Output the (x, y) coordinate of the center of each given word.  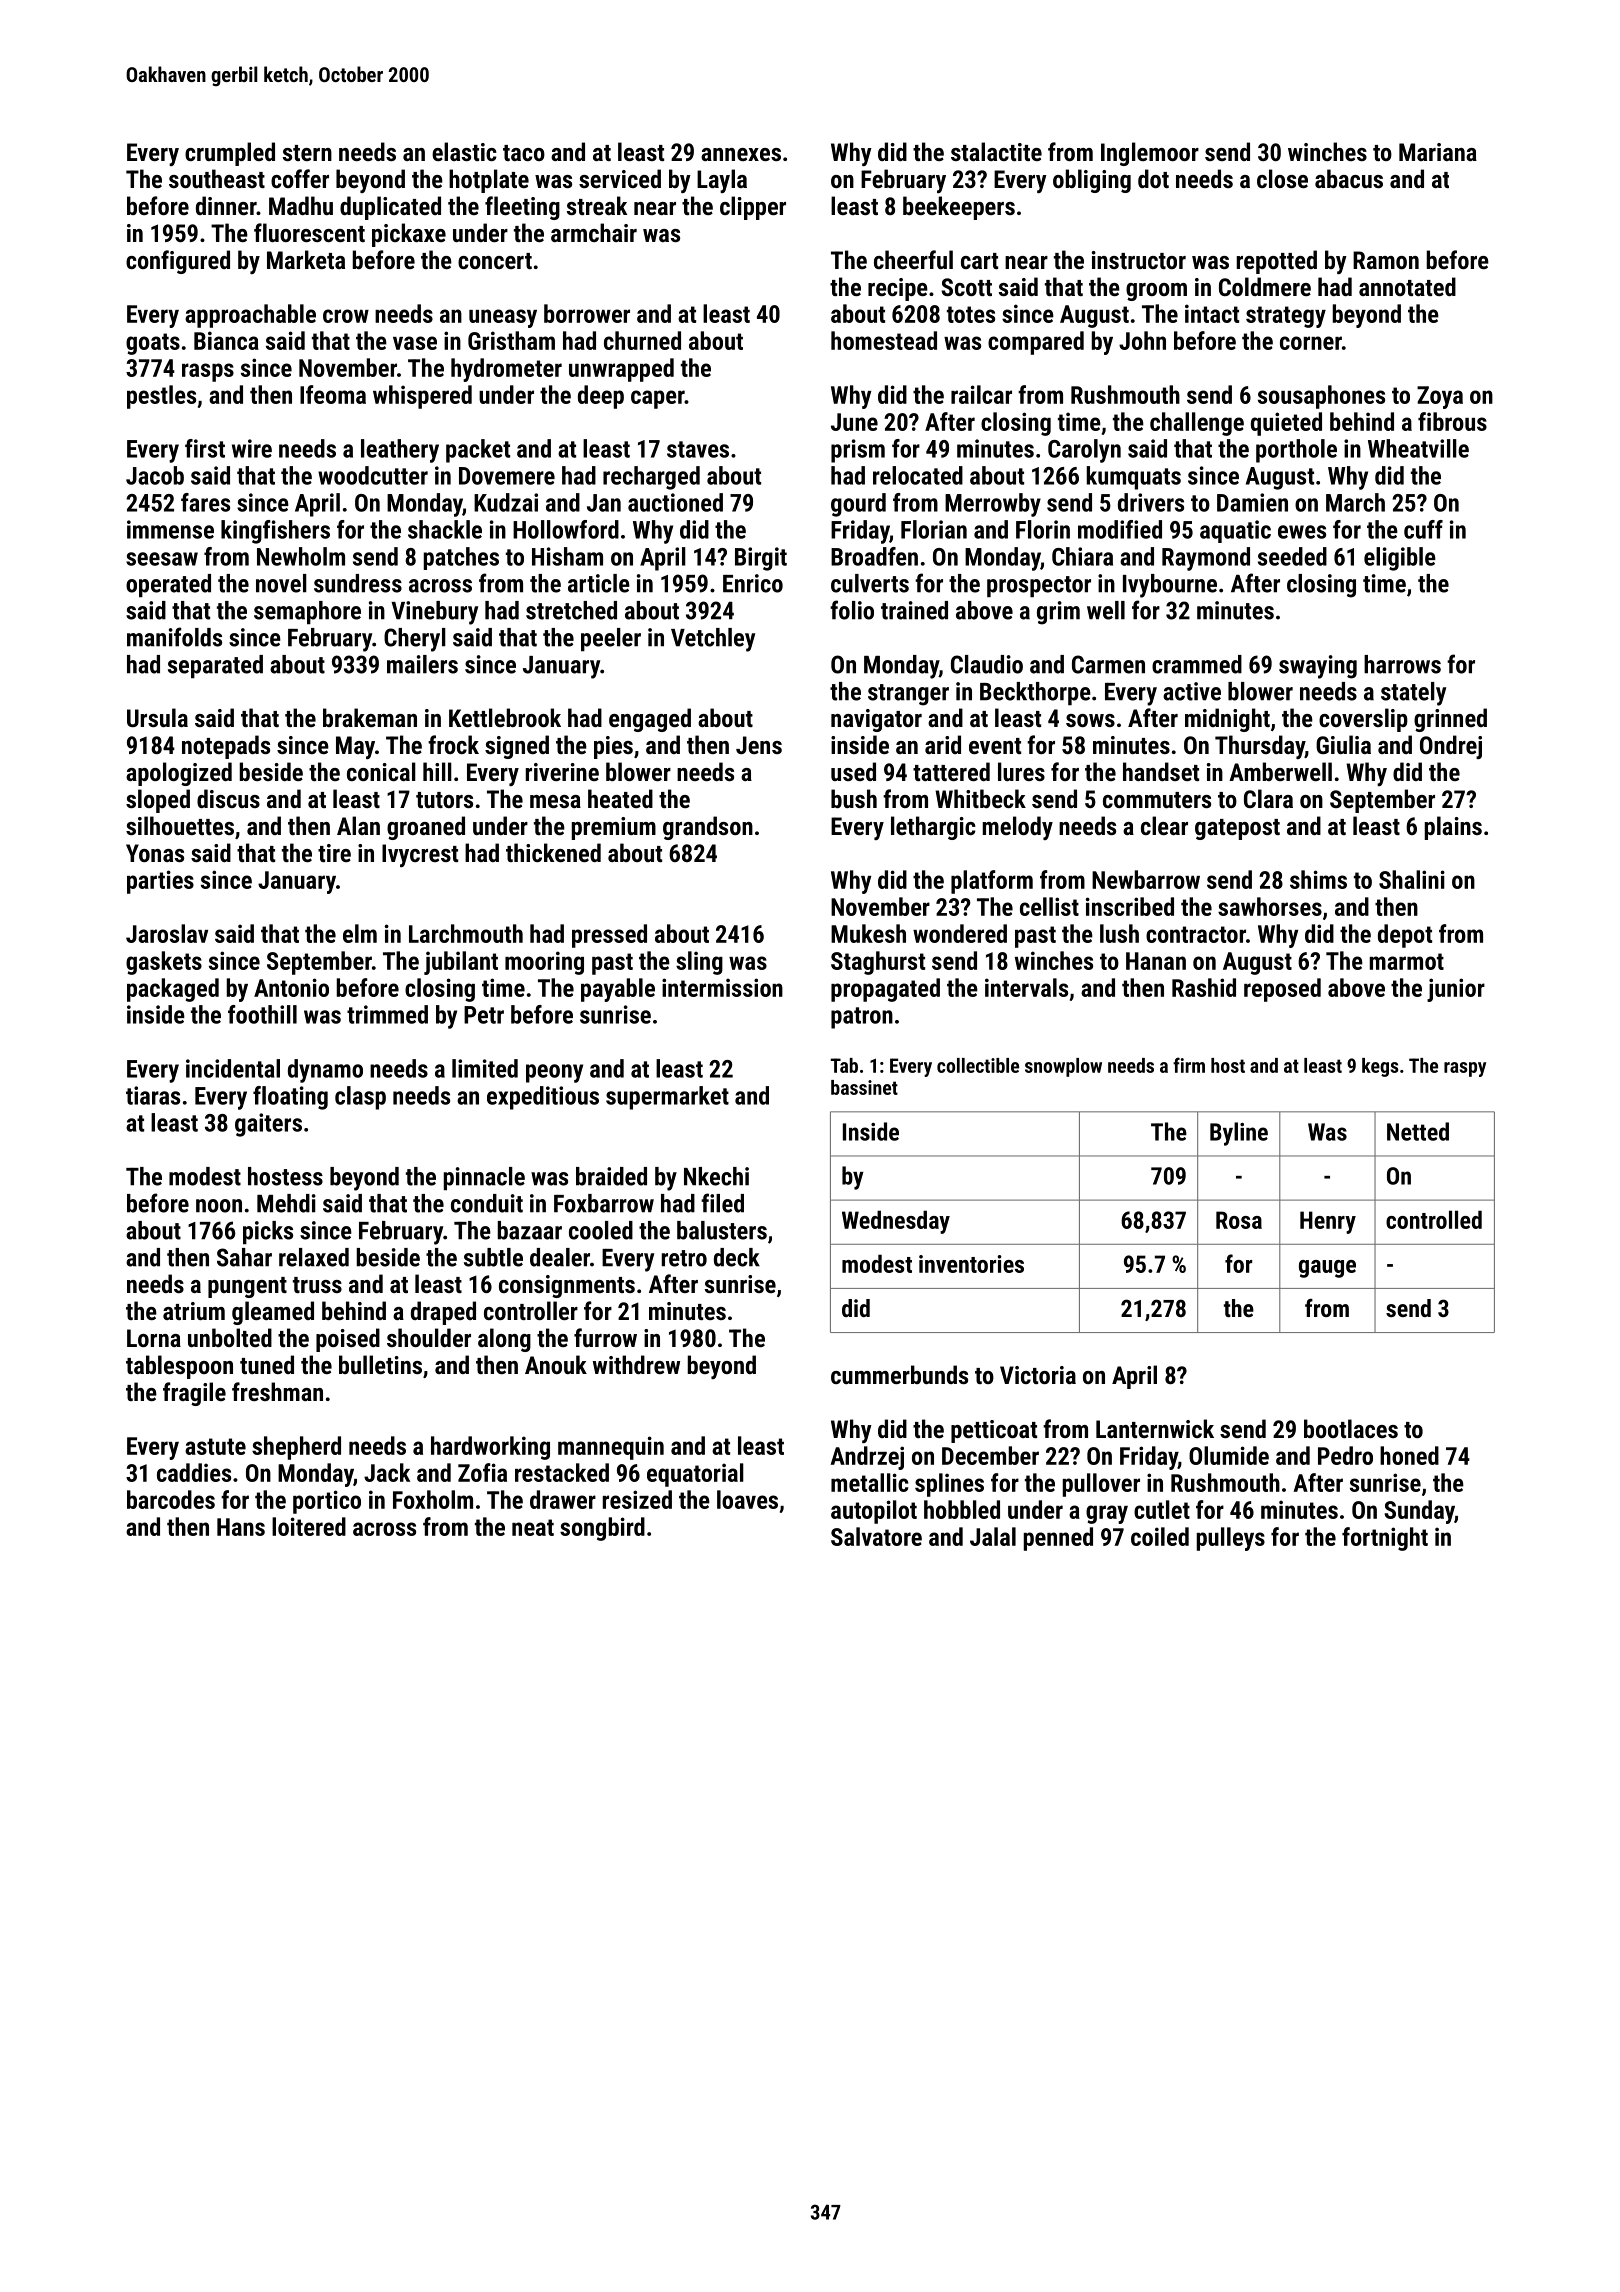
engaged (650, 720)
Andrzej (867, 1458)
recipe (898, 289)
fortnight (1385, 1539)
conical (381, 771)
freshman (277, 1391)
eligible (1400, 559)
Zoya (1440, 397)
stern (307, 153)
